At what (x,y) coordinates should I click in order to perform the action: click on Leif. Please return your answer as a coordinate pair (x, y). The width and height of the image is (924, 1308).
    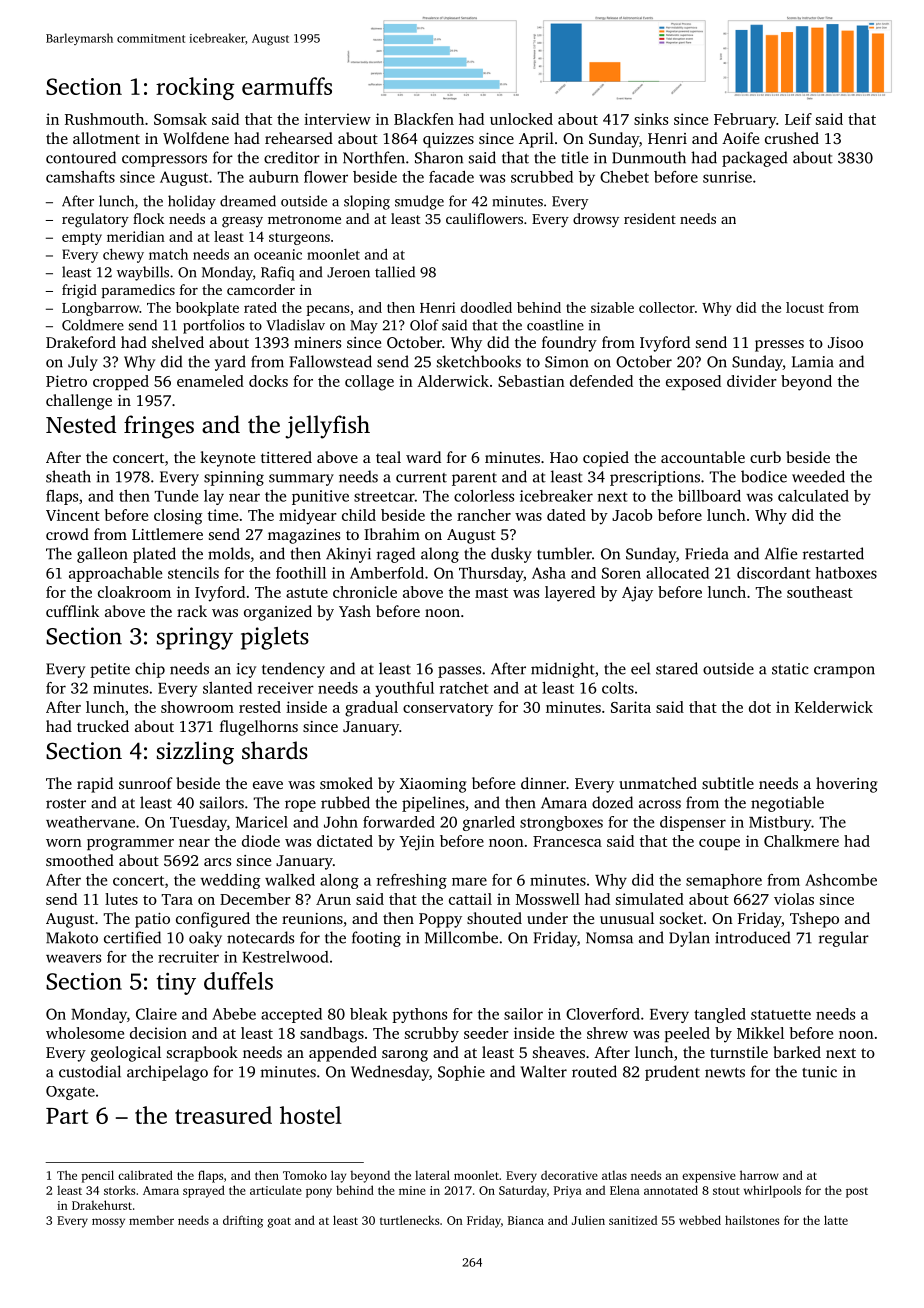
    Looking at the image, I should click on (798, 119).
